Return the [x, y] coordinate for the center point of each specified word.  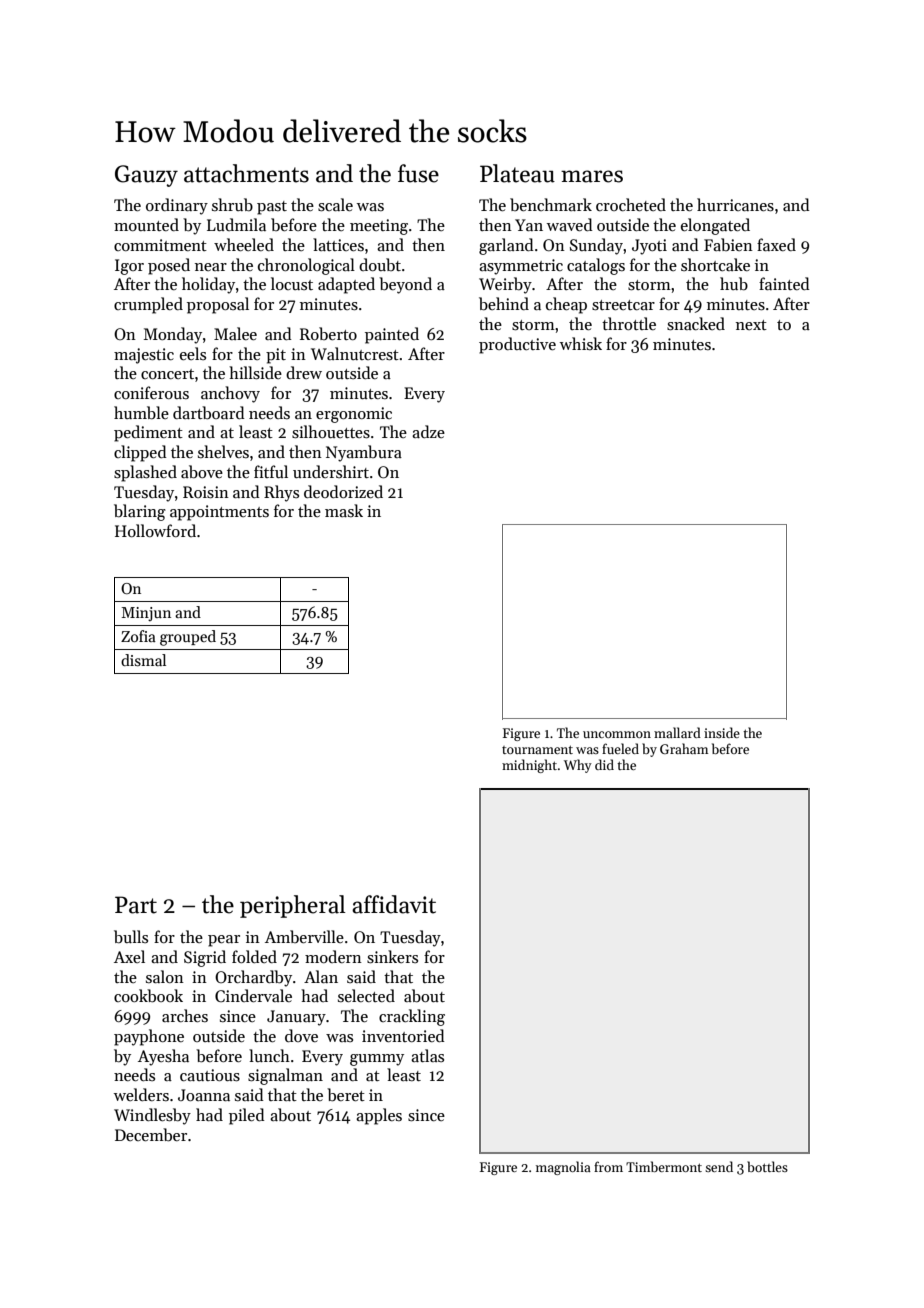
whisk [581, 343]
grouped [188, 638]
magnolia [563, 1168]
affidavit [394, 904]
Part [136, 905]
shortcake [715, 264]
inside [722, 732]
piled [247, 1116]
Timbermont [664, 1166]
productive [517, 345]
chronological [306, 266]
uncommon [617, 734]
